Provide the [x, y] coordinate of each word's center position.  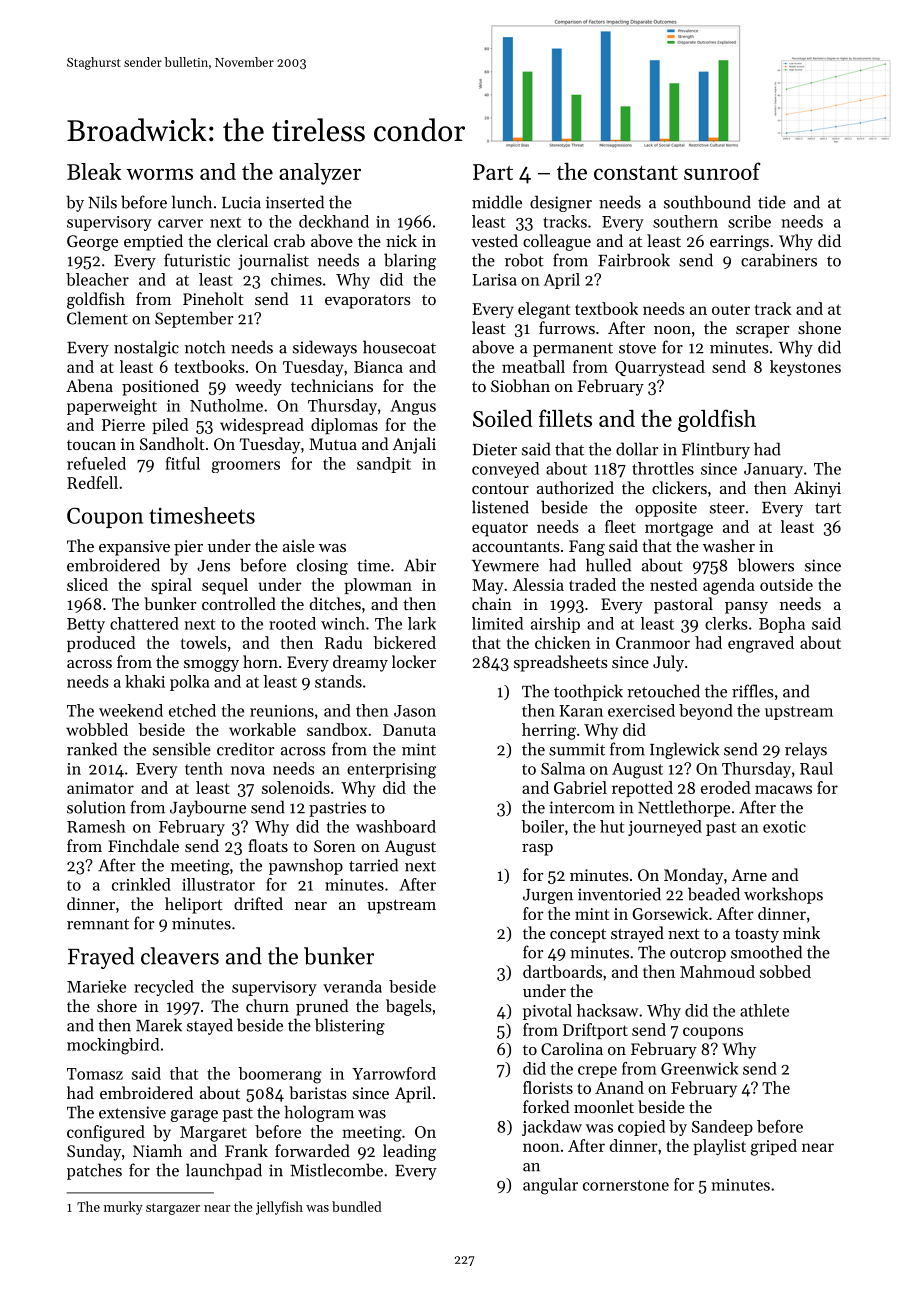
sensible [182, 749]
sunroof [722, 171]
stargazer [173, 1209]
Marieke [96, 986]
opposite [666, 509]
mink [801, 932]
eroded [726, 787]
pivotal [547, 1012]
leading [409, 1152]
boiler [542, 826]
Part [493, 172]
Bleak [94, 171]
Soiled [503, 418]
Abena [89, 385]
